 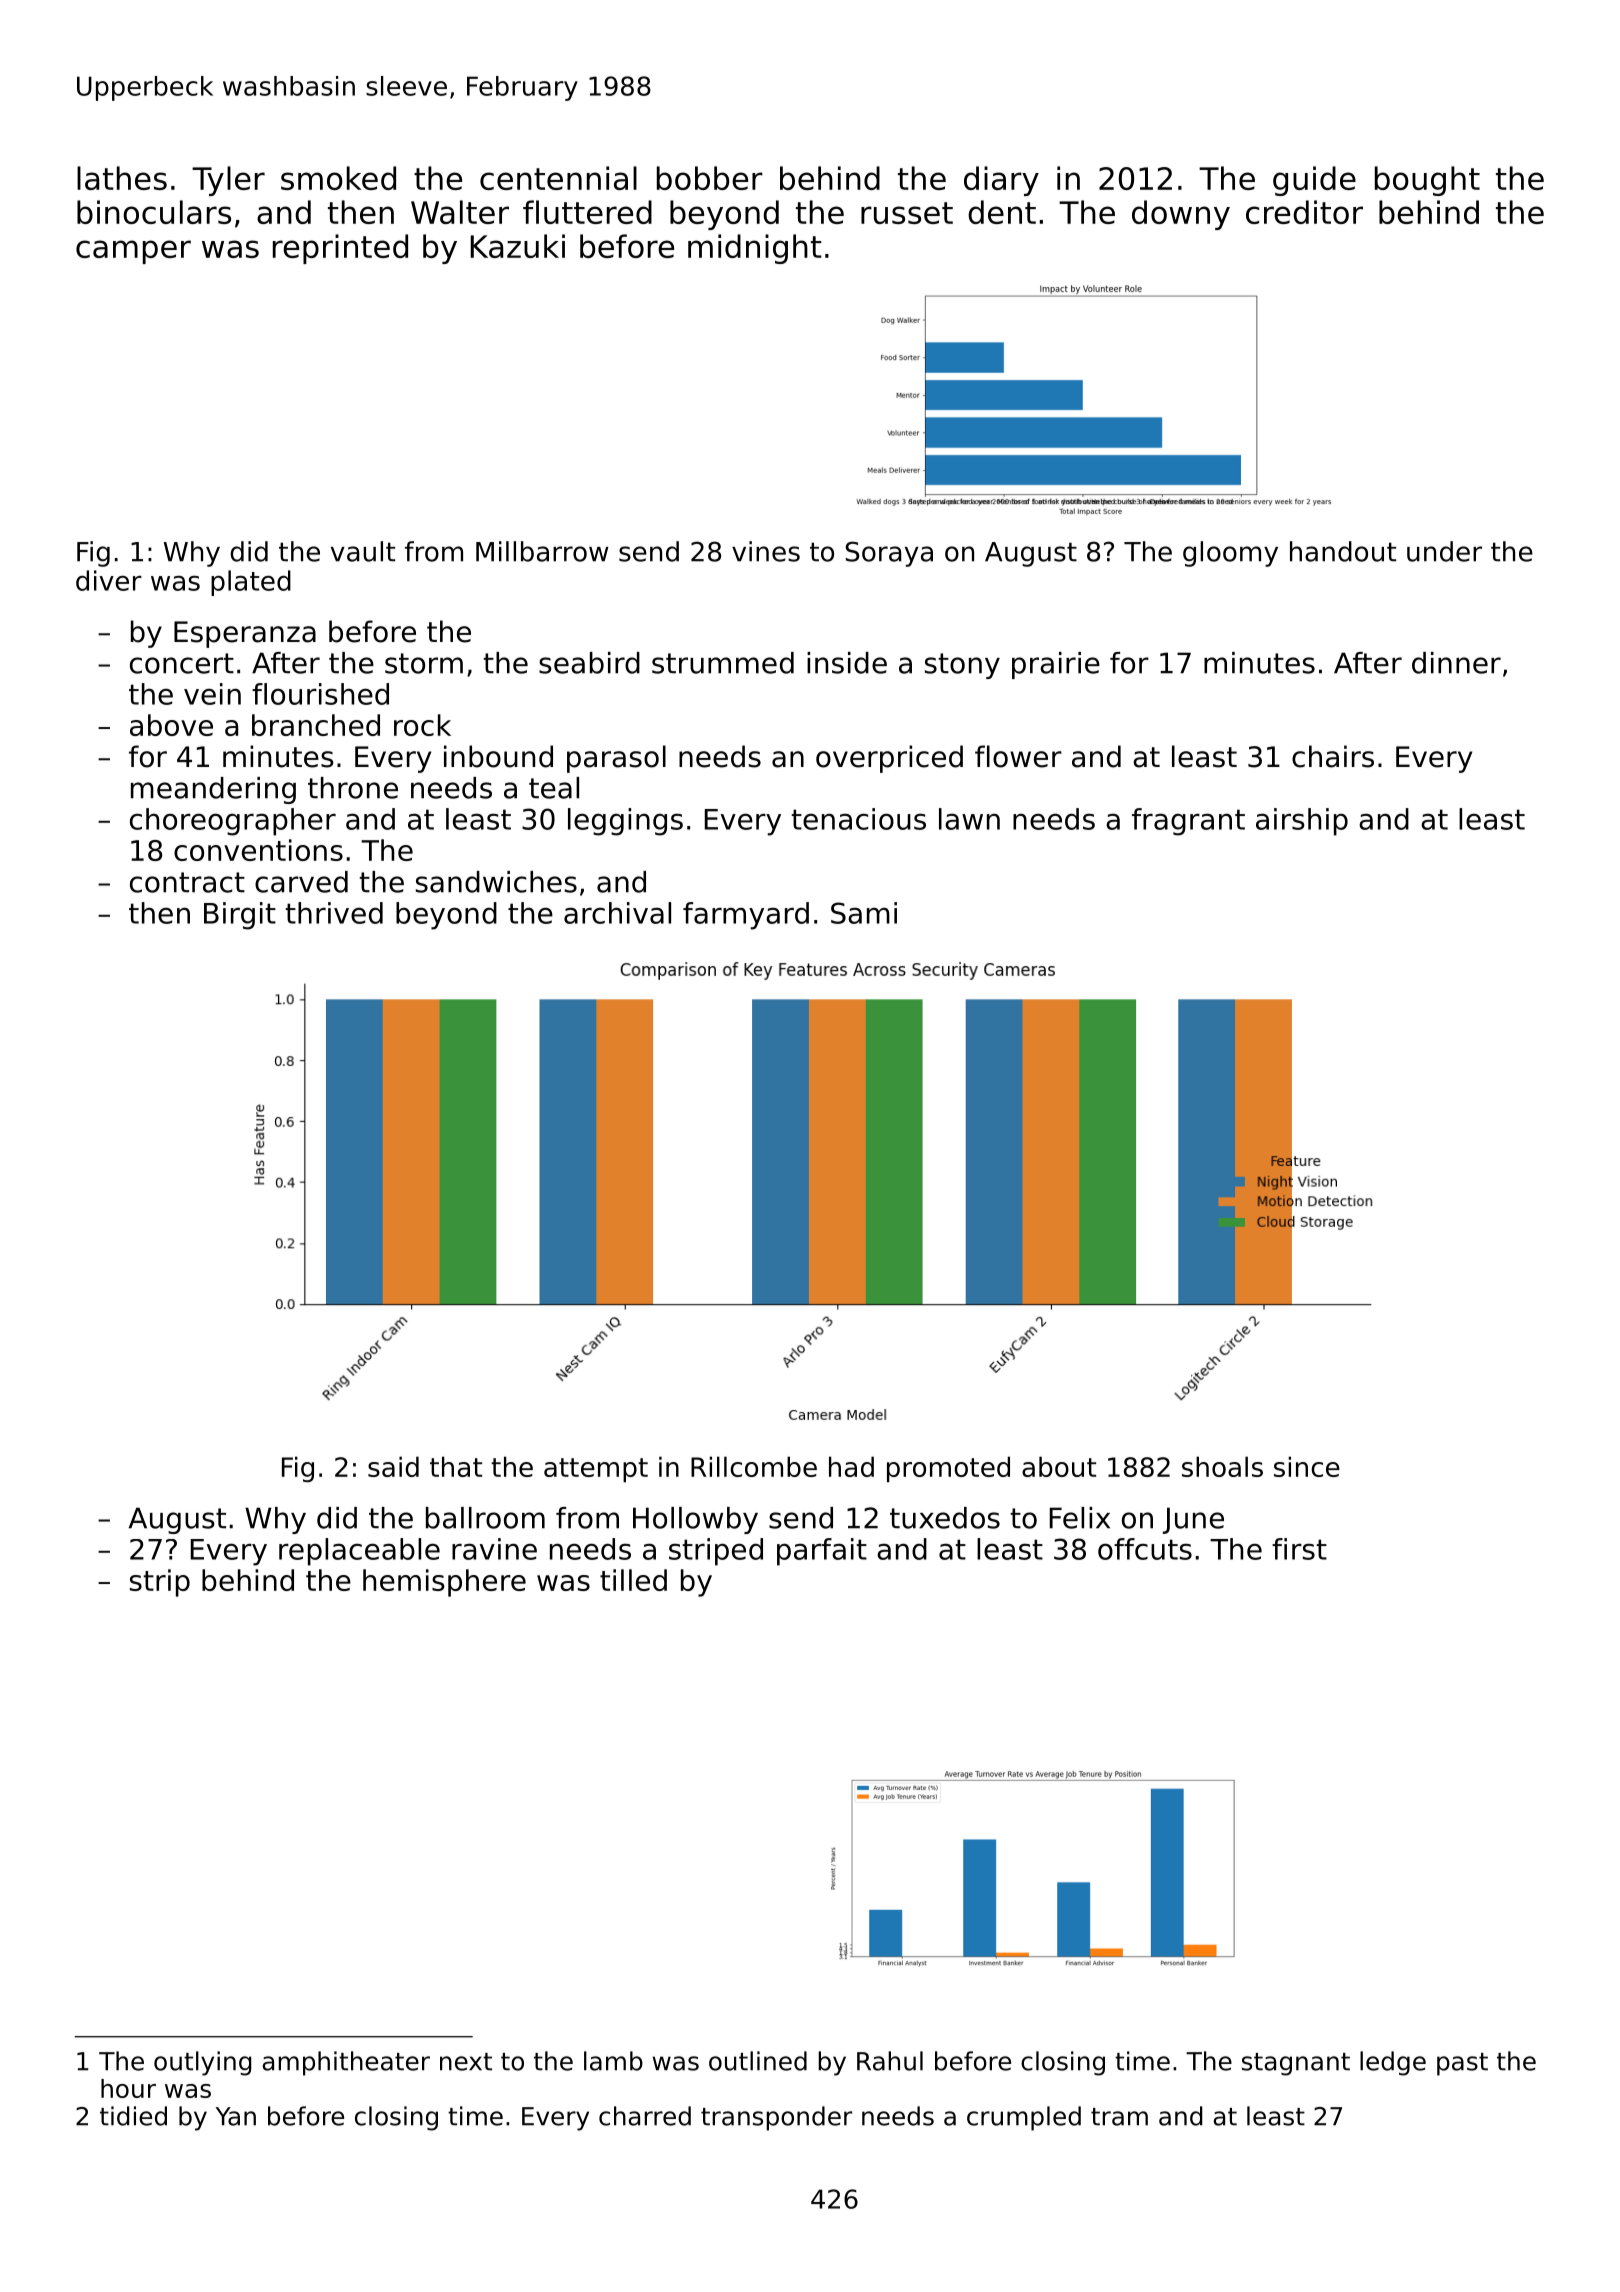 I want to click on Tyler, so click(x=228, y=181).
